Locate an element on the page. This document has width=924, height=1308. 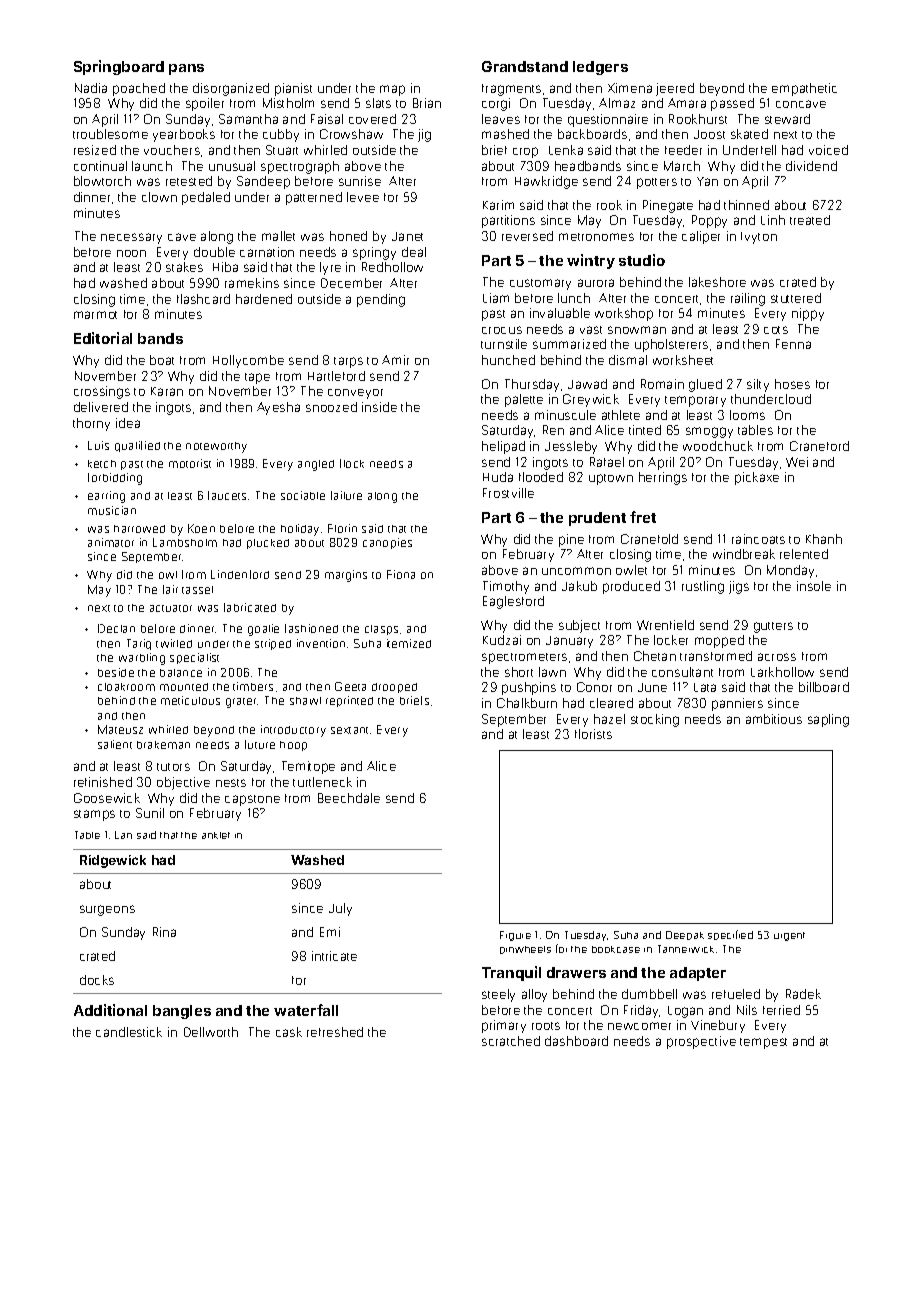
Springboard is located at coordinates (119, 67).
